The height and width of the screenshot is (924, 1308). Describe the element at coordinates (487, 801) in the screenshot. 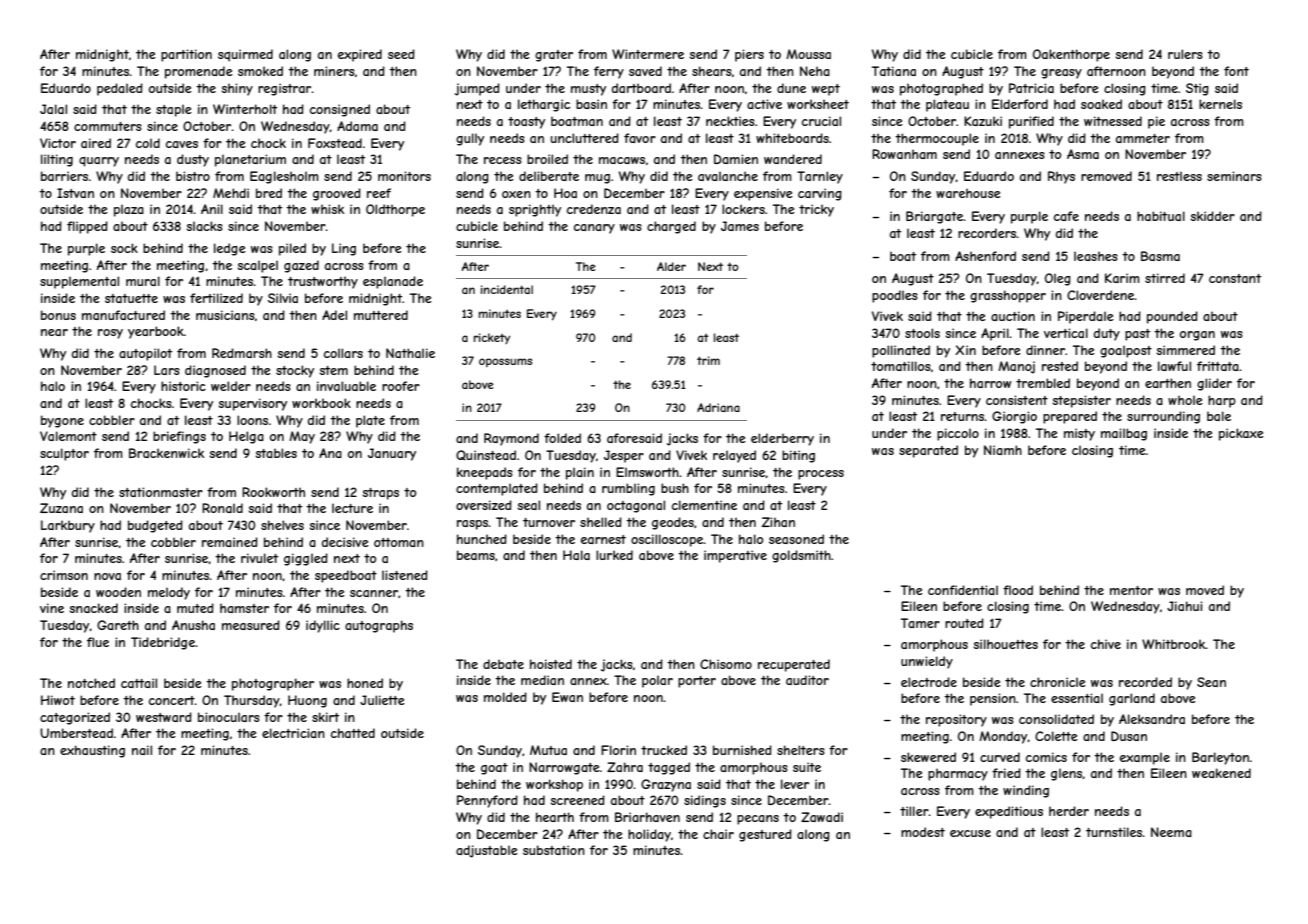

I see `Pennyford` at that location.
